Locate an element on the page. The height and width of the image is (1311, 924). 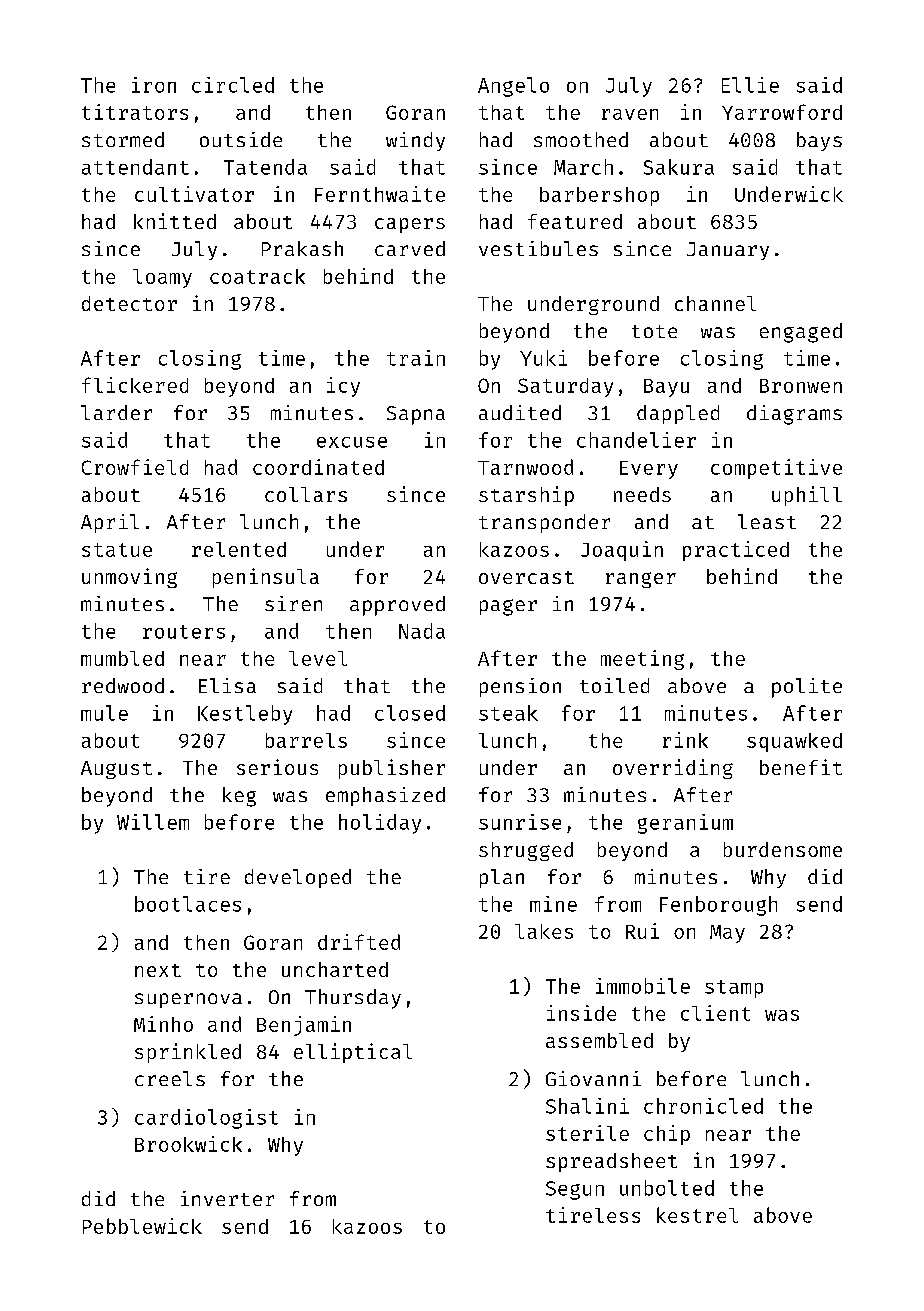
bootlaces is located at coordinates (188, 904).
